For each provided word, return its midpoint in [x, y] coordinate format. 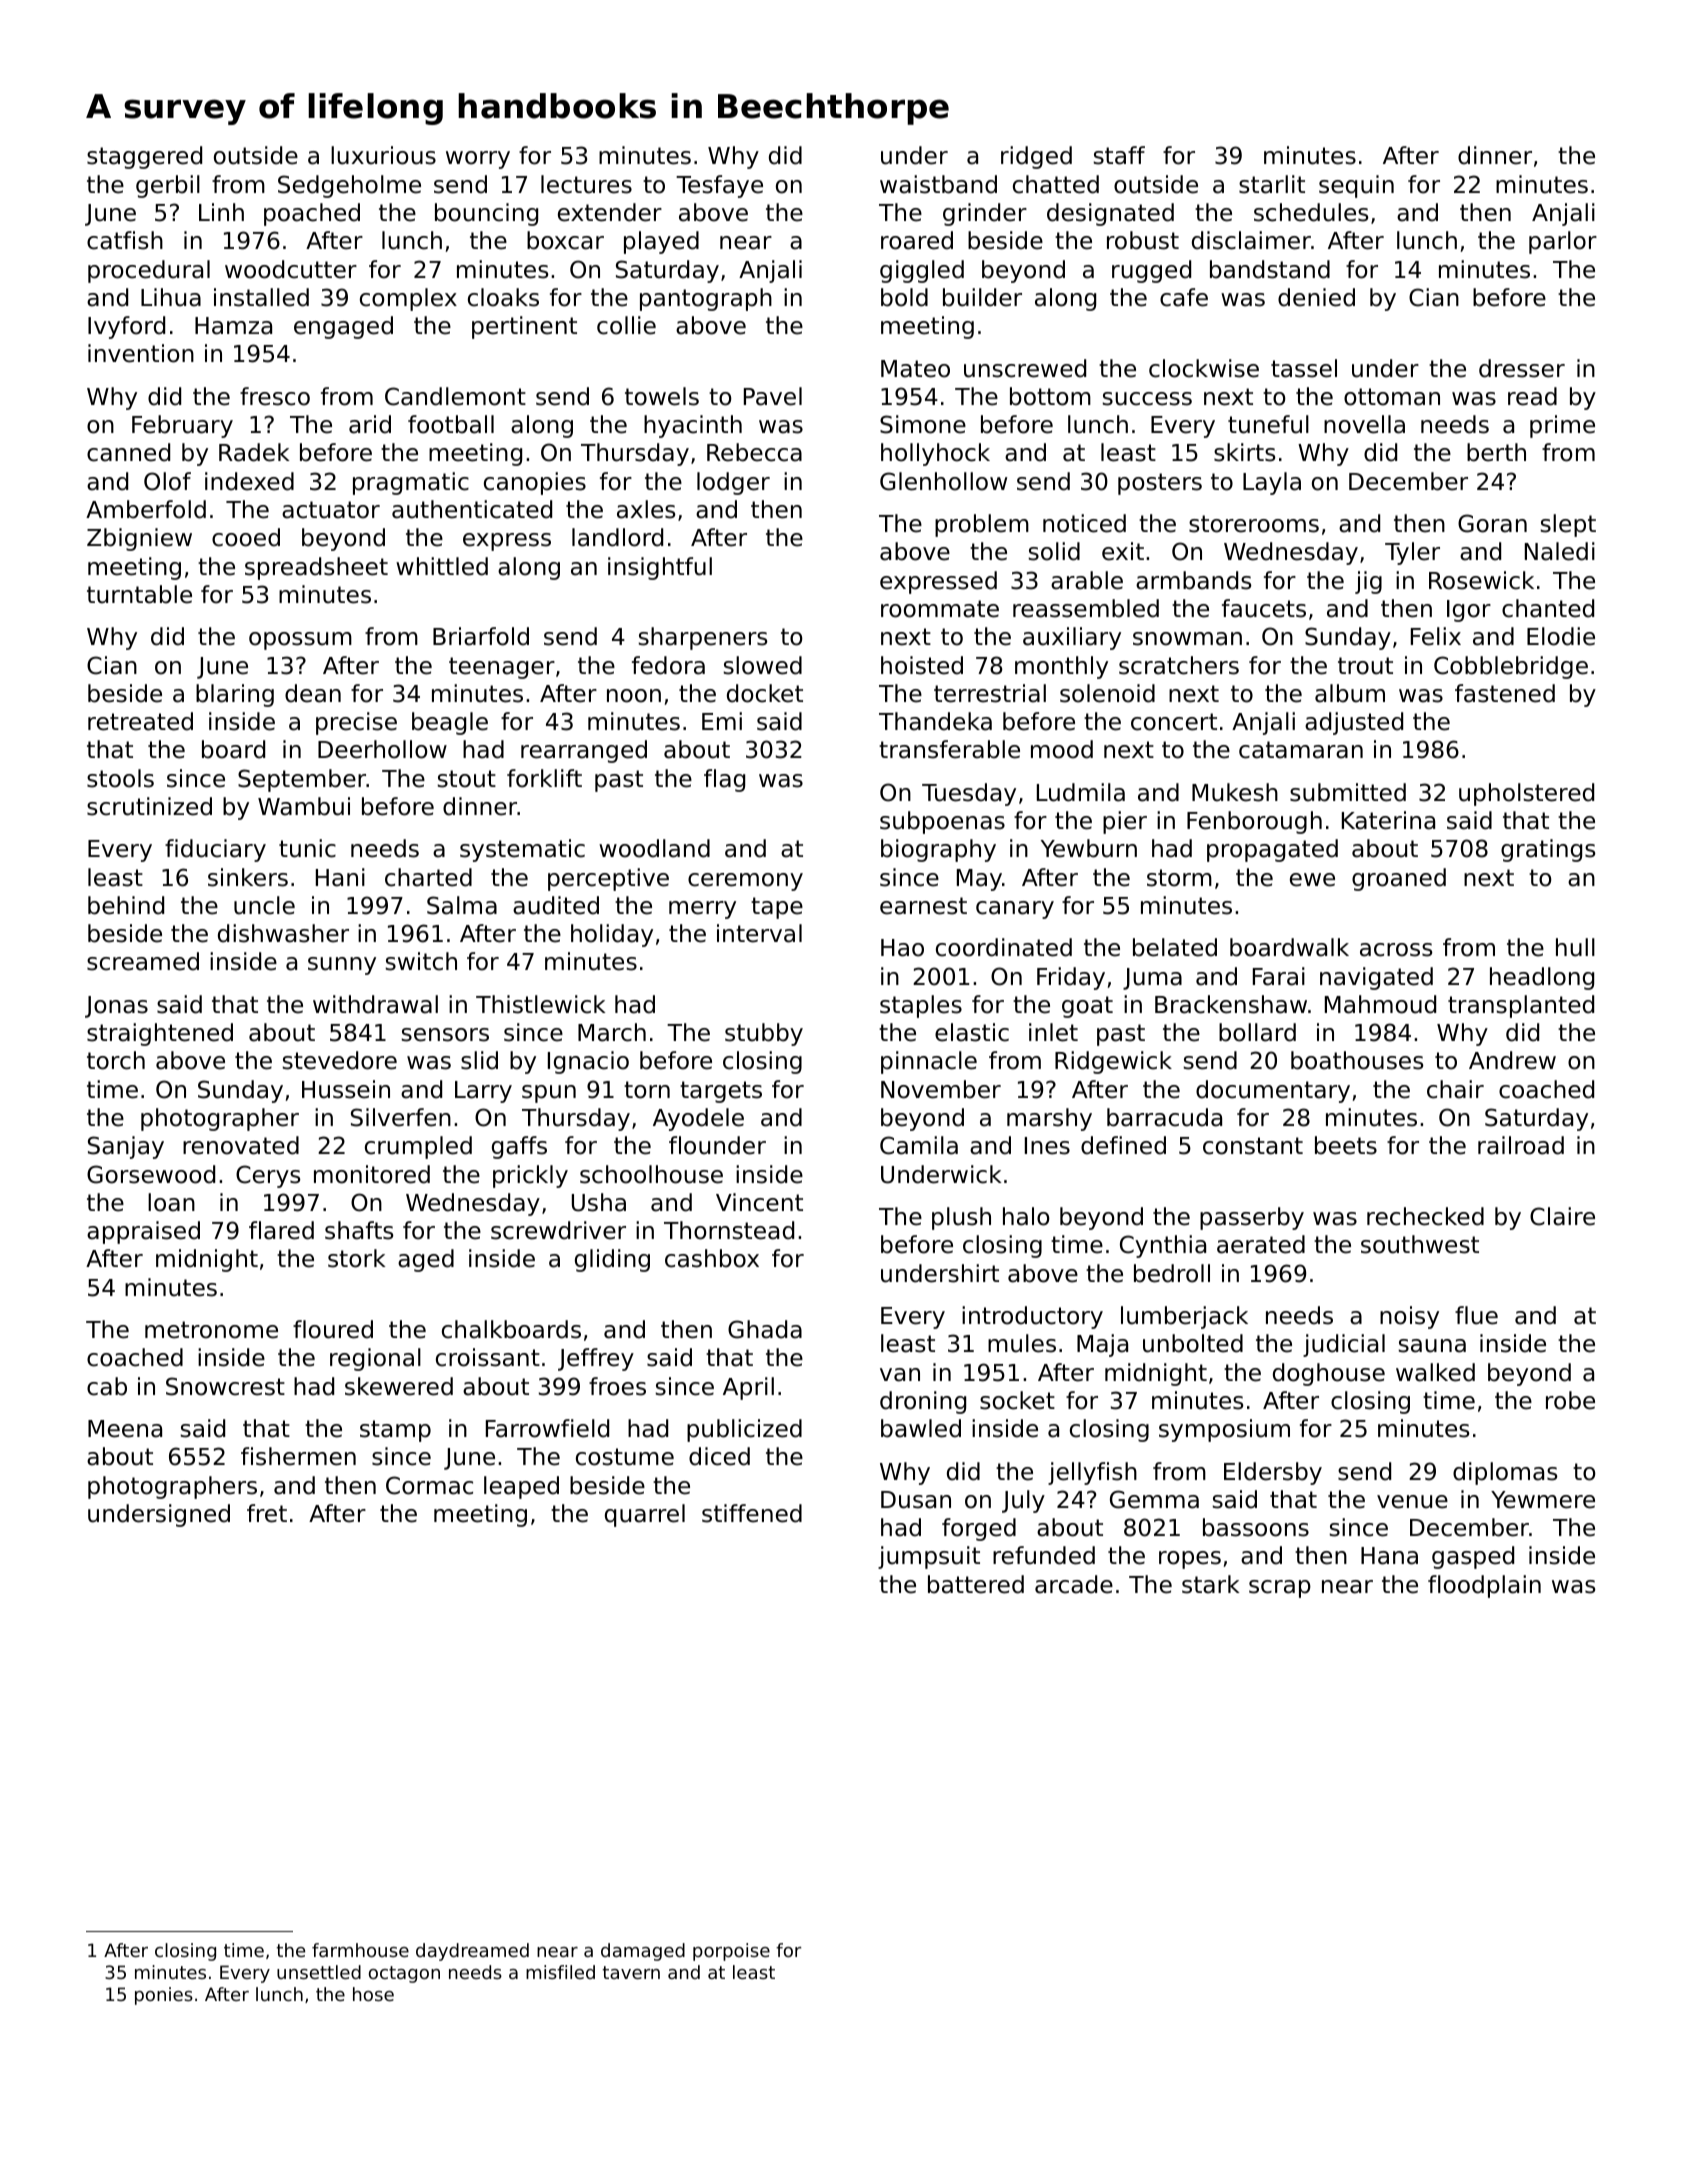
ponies [164, 1996]
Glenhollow [943, 481]
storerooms [1254, 524]
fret [267, 1513]
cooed [246, 537]
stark [1210, 1584]
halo [1026, 1216]
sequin [1356, 186]
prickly [530, 1176]
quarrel [645, 1515]
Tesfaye [719, 186]
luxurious [383, 155]
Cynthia [1163, 1246]
